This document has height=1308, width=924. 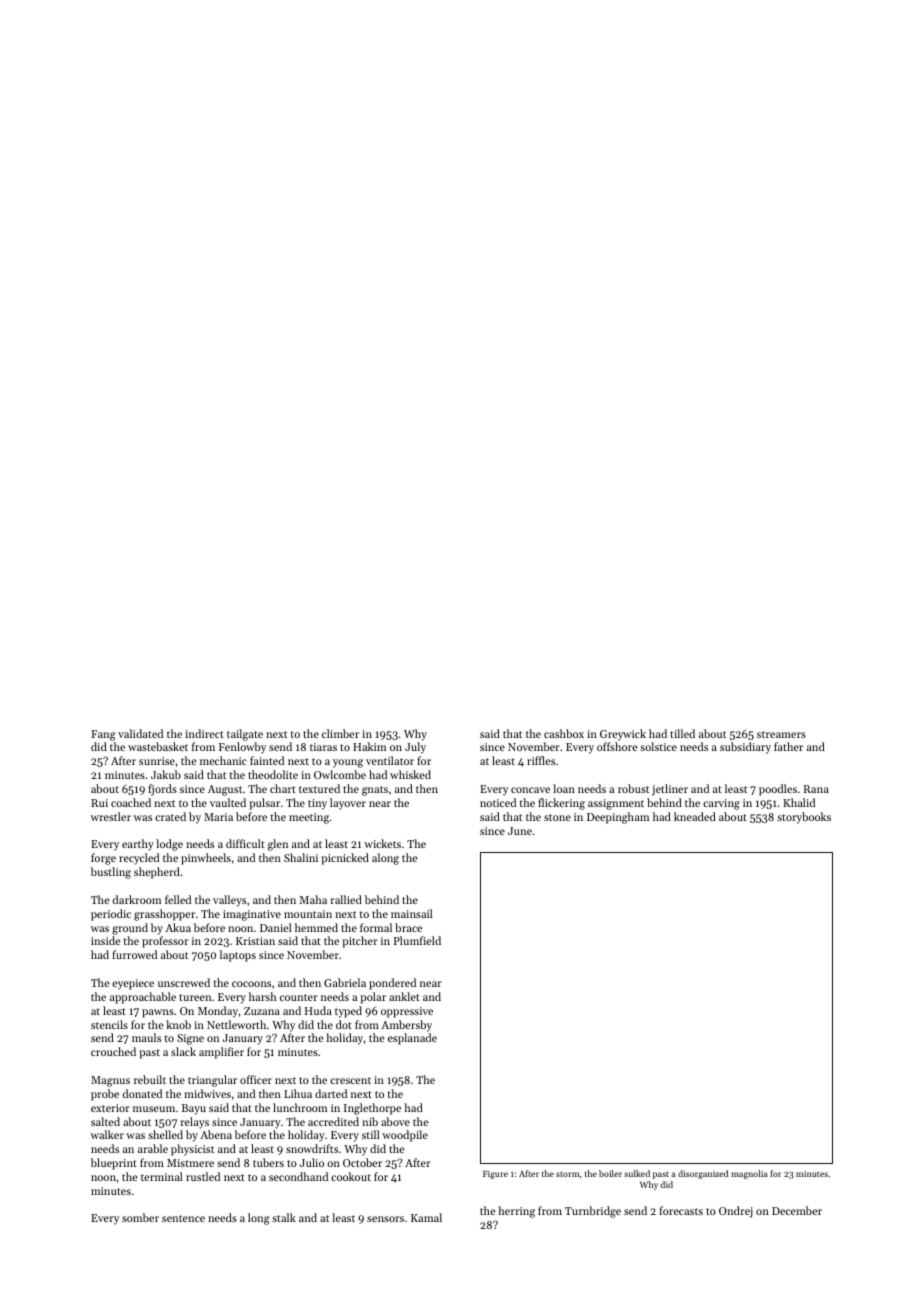 I want to click on magnolia, so click(x=749, y=1174).
